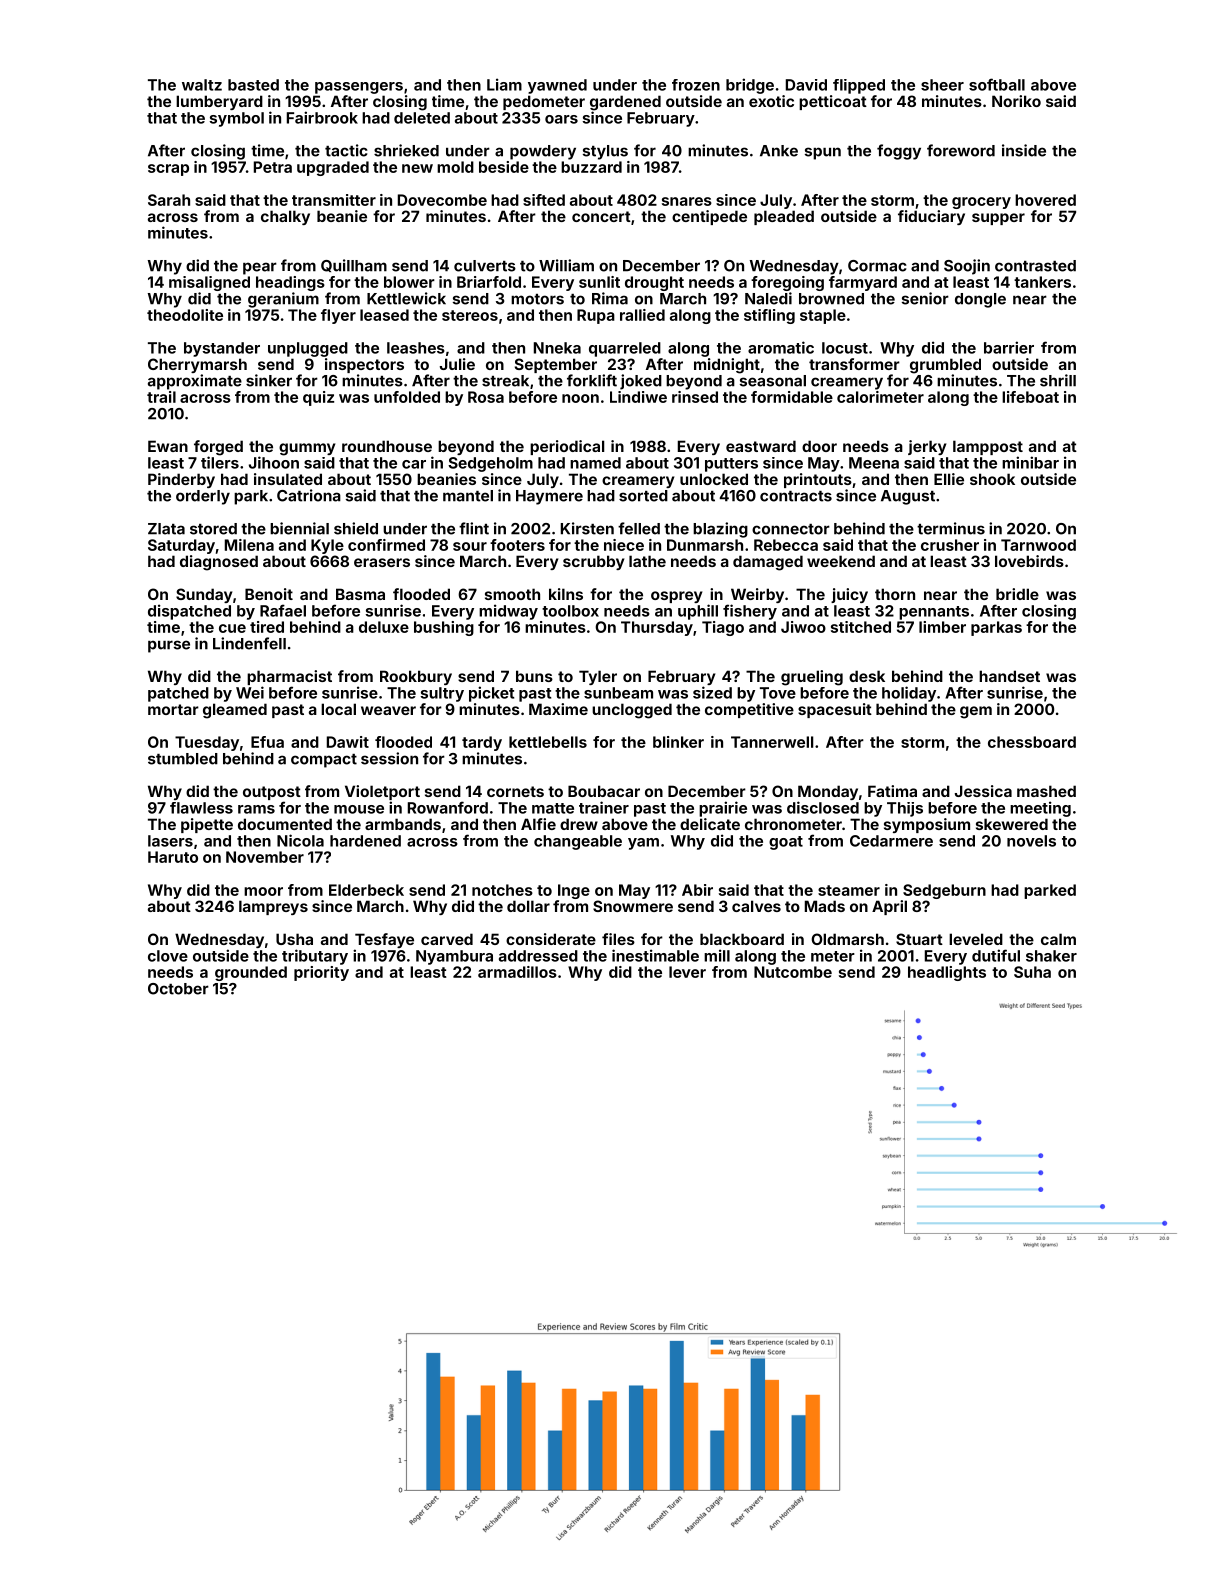 Image resolution: width=1224 pixels, height=1584 pixels. Describe the element at coordinates (321, 973) in the screenshot. I see `priority` at that location.
